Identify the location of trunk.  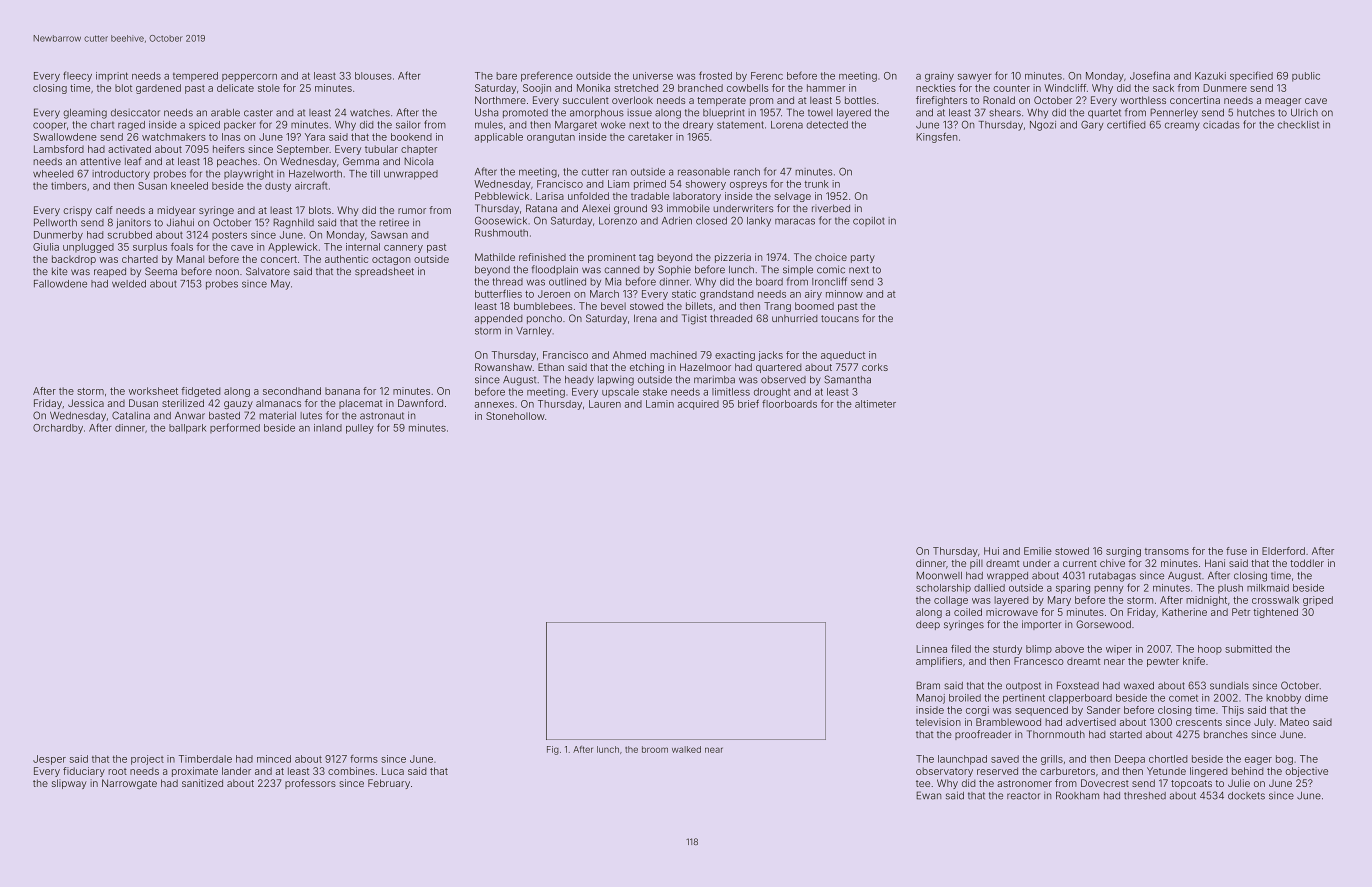
(817, 184).
